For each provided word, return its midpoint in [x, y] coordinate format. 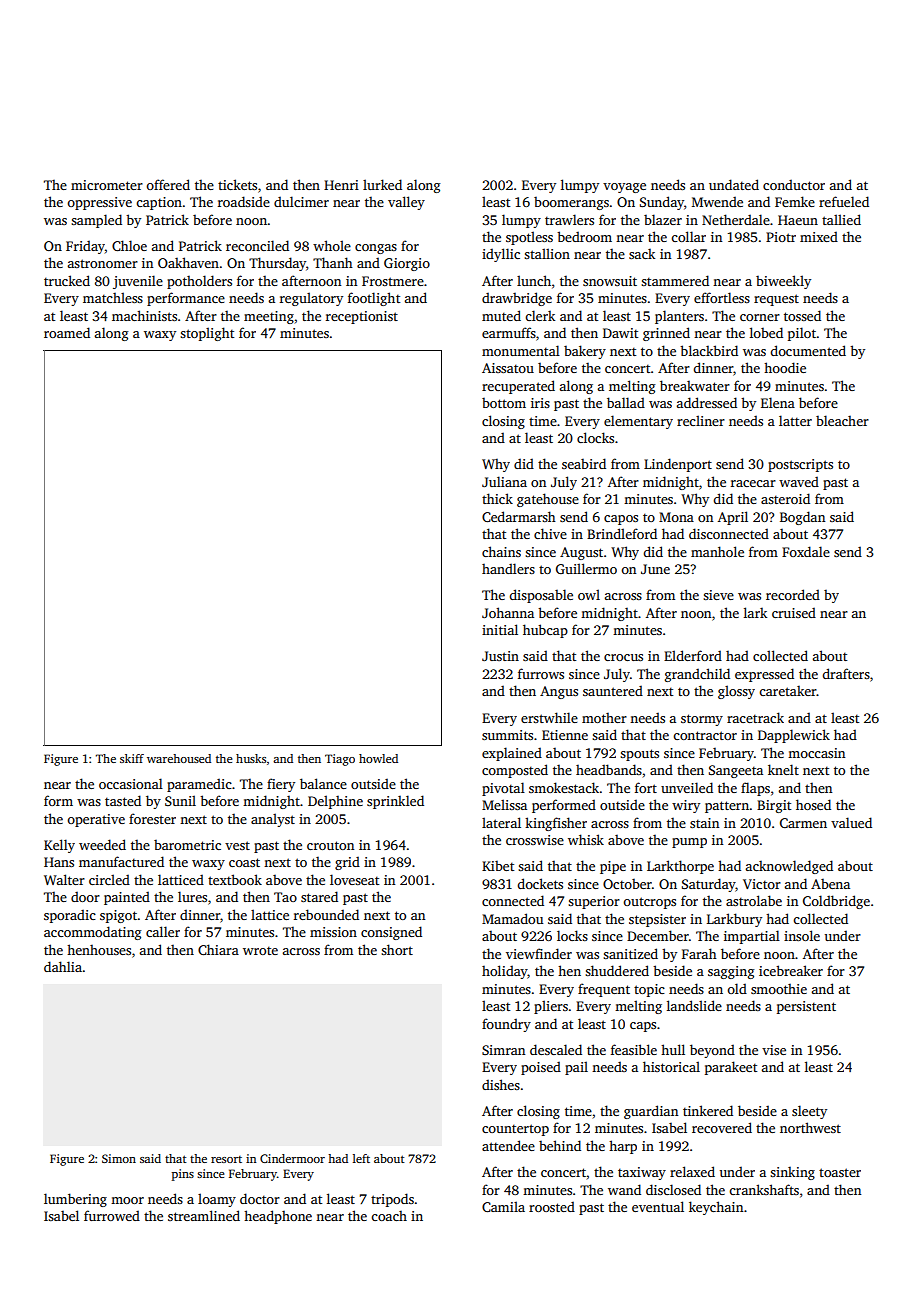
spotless [529, 238]
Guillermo [586, 568]
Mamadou [512, 918]
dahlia [63, 966]
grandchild [697, 675]
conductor [794, 184]
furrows [541, 673]
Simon [119, 1158]
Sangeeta [736, 771]
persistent [806, 1007]
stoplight [207, 334]
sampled [96, 221]
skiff [132, 758]
